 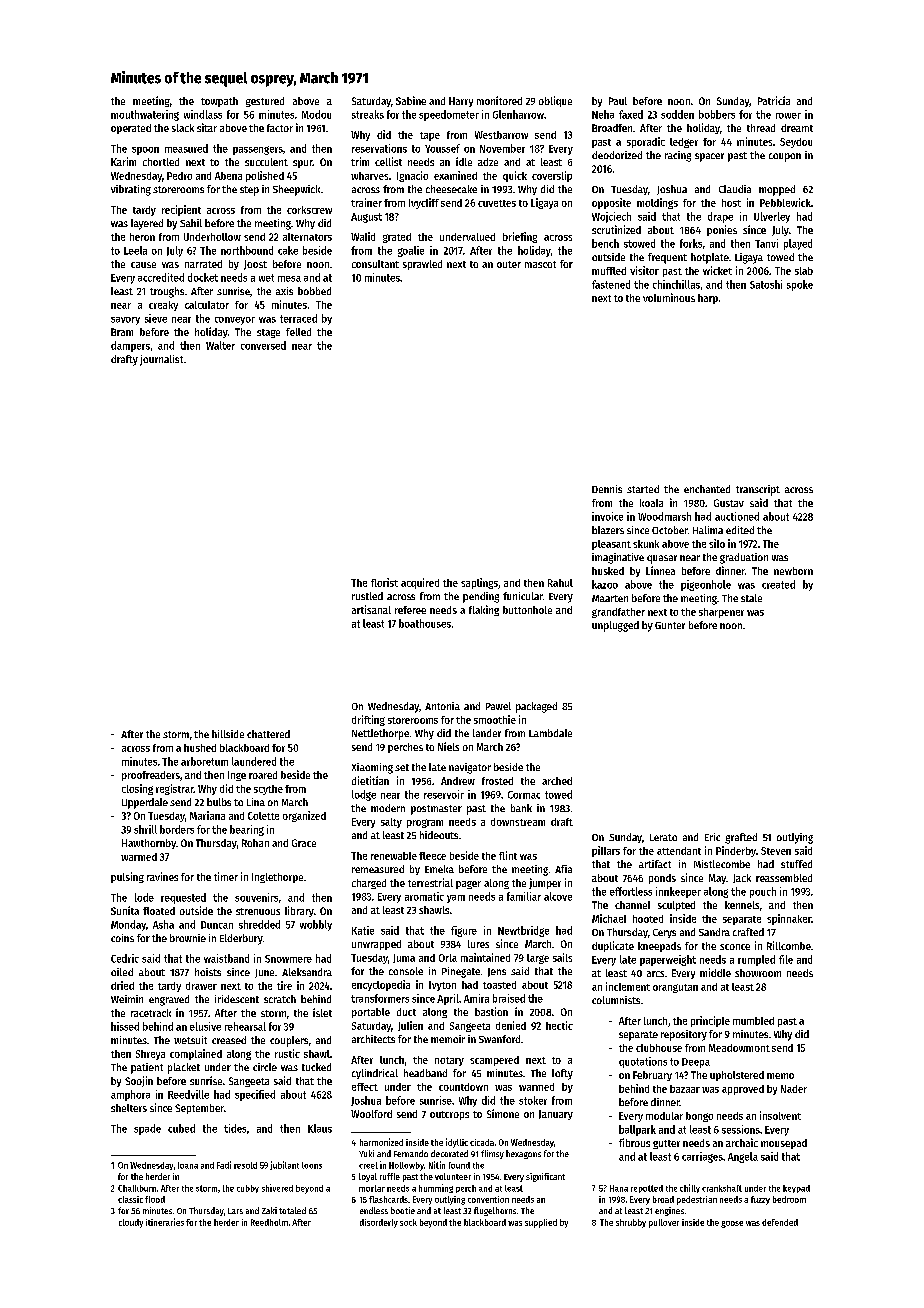 What do you see at coordinates (151, 776) in the document?
I see `proofreaders` at bounding box center [151, 776].
